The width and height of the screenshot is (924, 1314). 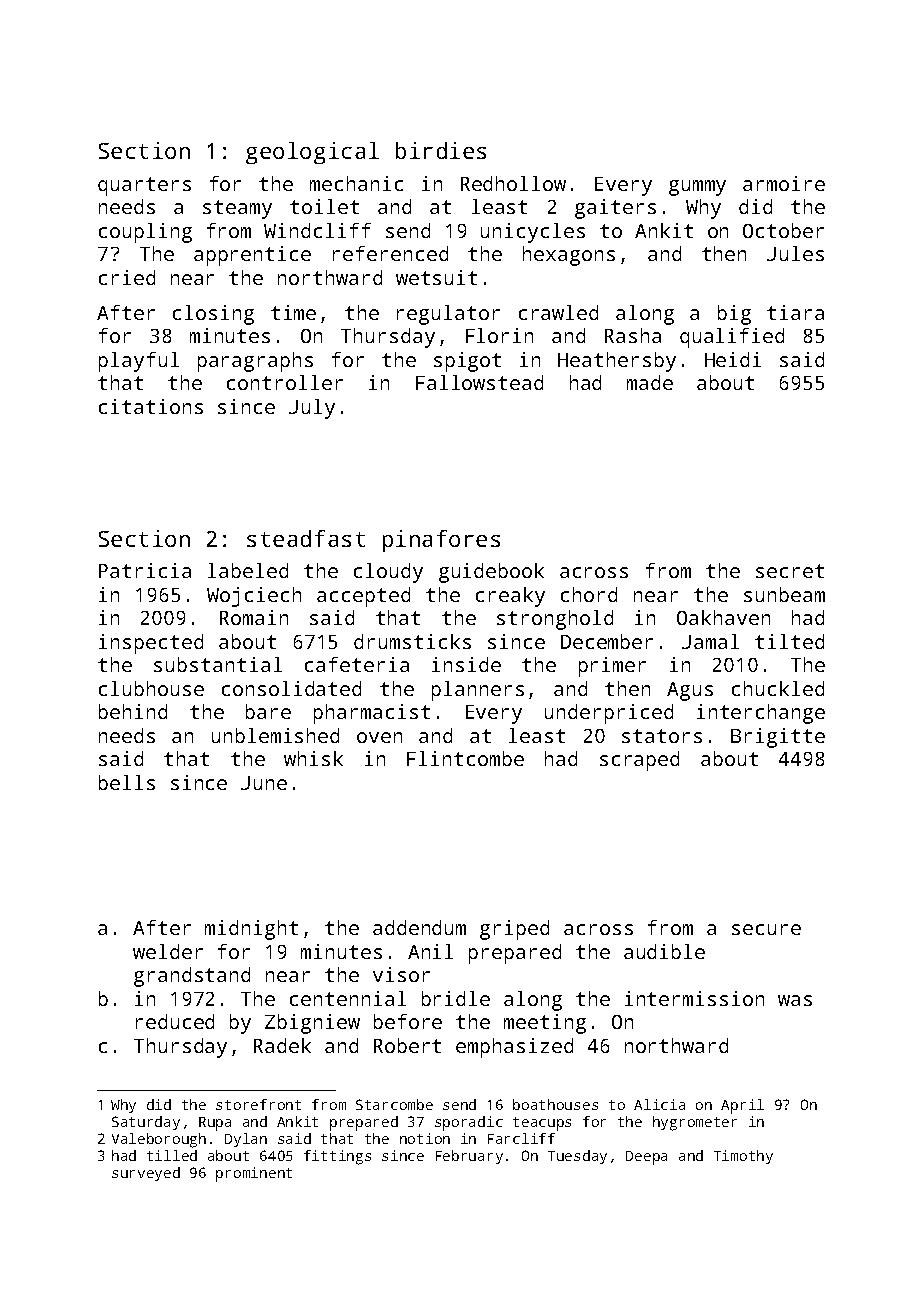 What do you see at coordinates (784, 183) in the screenshot?
I see `armoire` at bounding box center [784, 183].
